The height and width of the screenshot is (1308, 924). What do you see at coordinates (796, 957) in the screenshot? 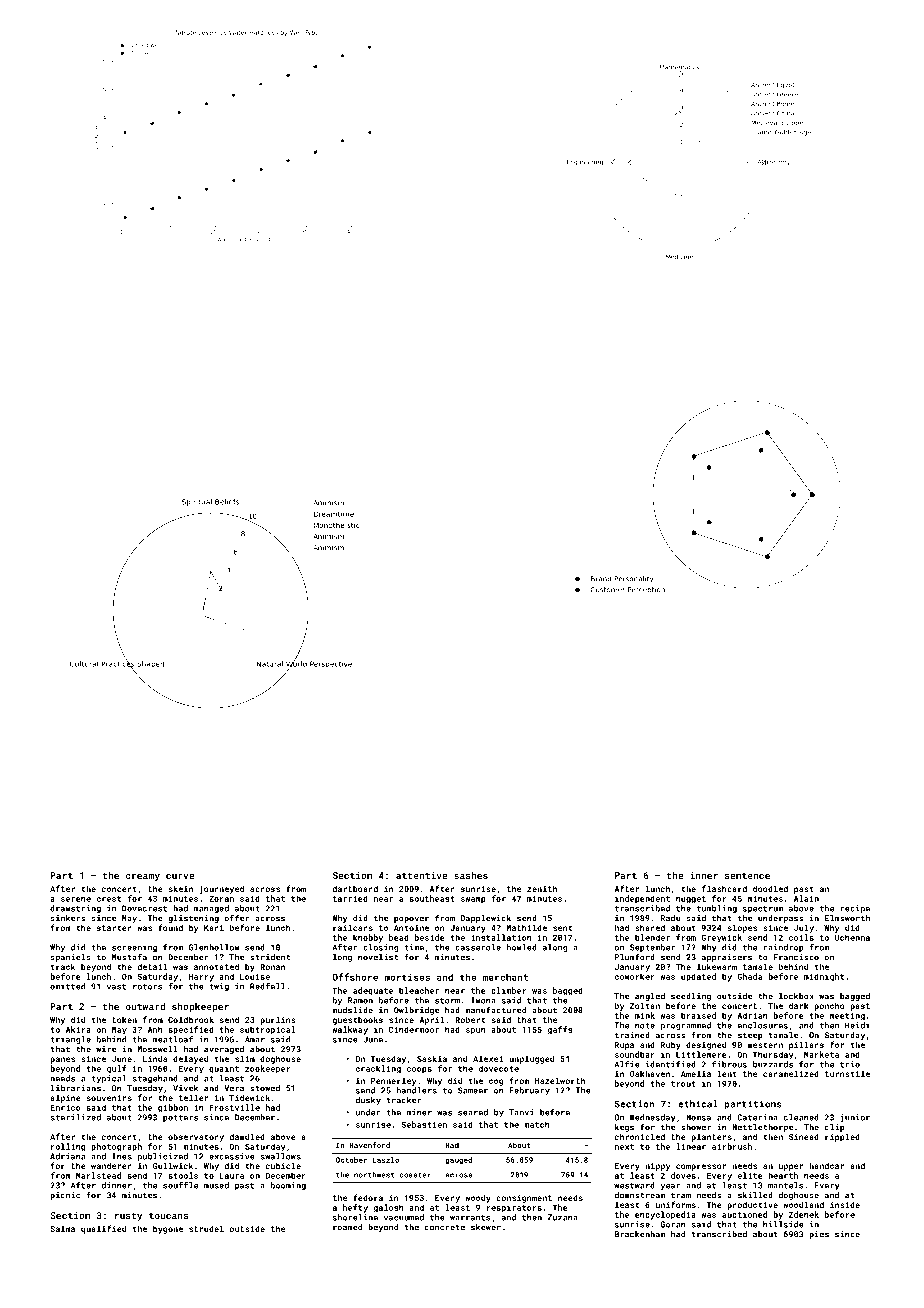
I see `Francisco` at bounding box center [796, 957].
